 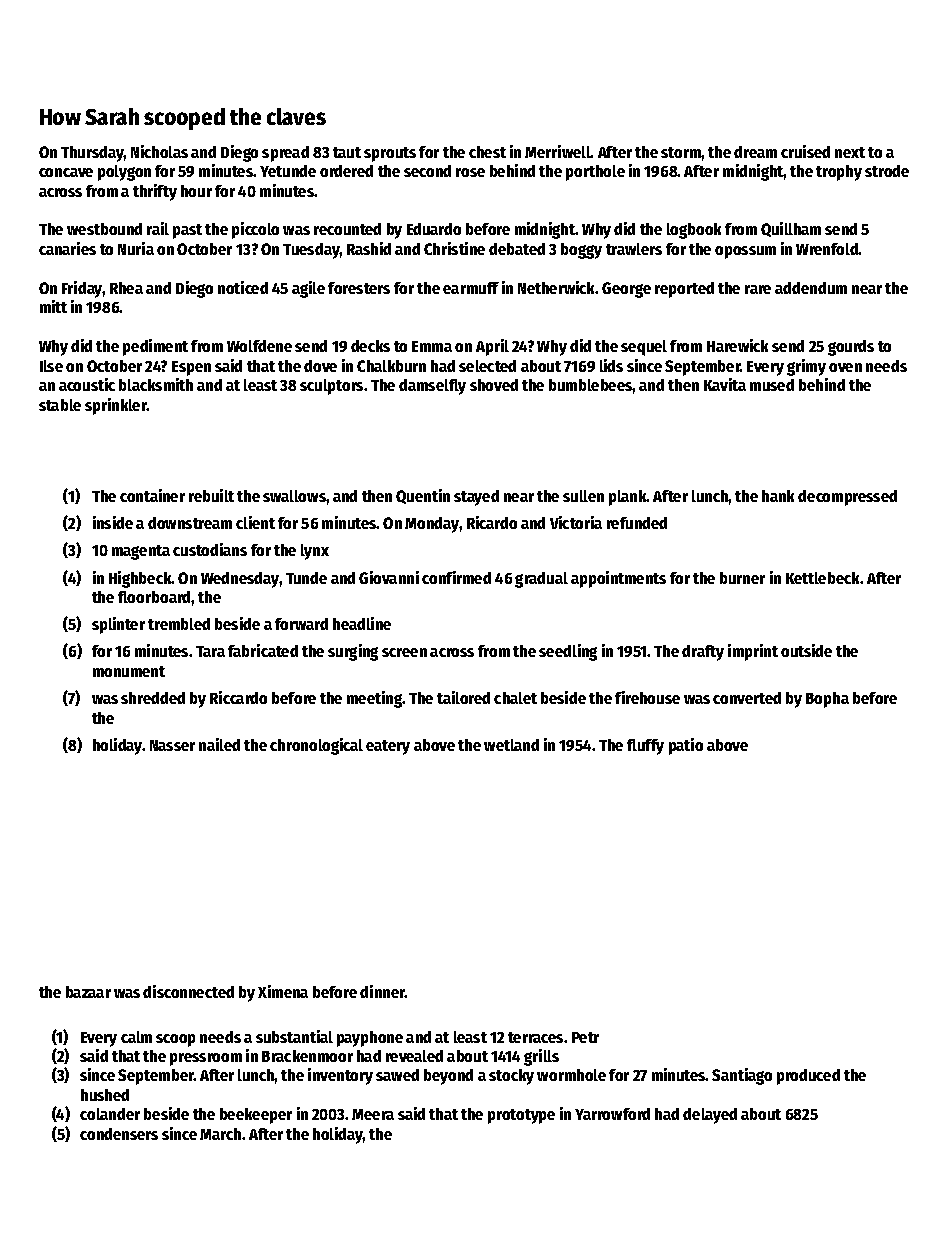 I want to click on mused, so click(x=772, y=385).
